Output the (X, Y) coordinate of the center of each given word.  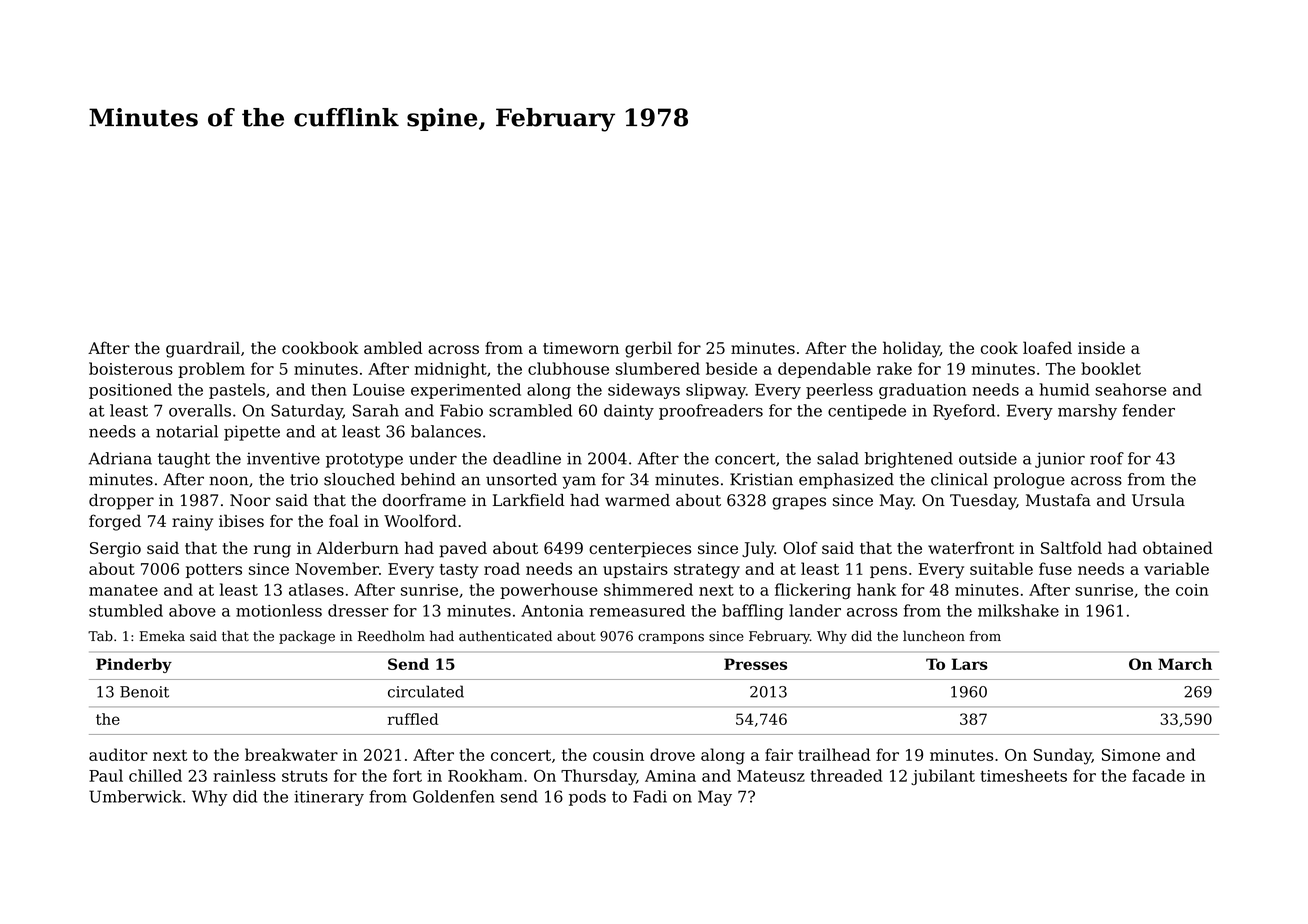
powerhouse (549, 591)
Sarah (376, 410)
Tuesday (983, 502)
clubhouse (568, 368)
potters (214, 571)
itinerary (329, 798)
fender (1149, 410)
